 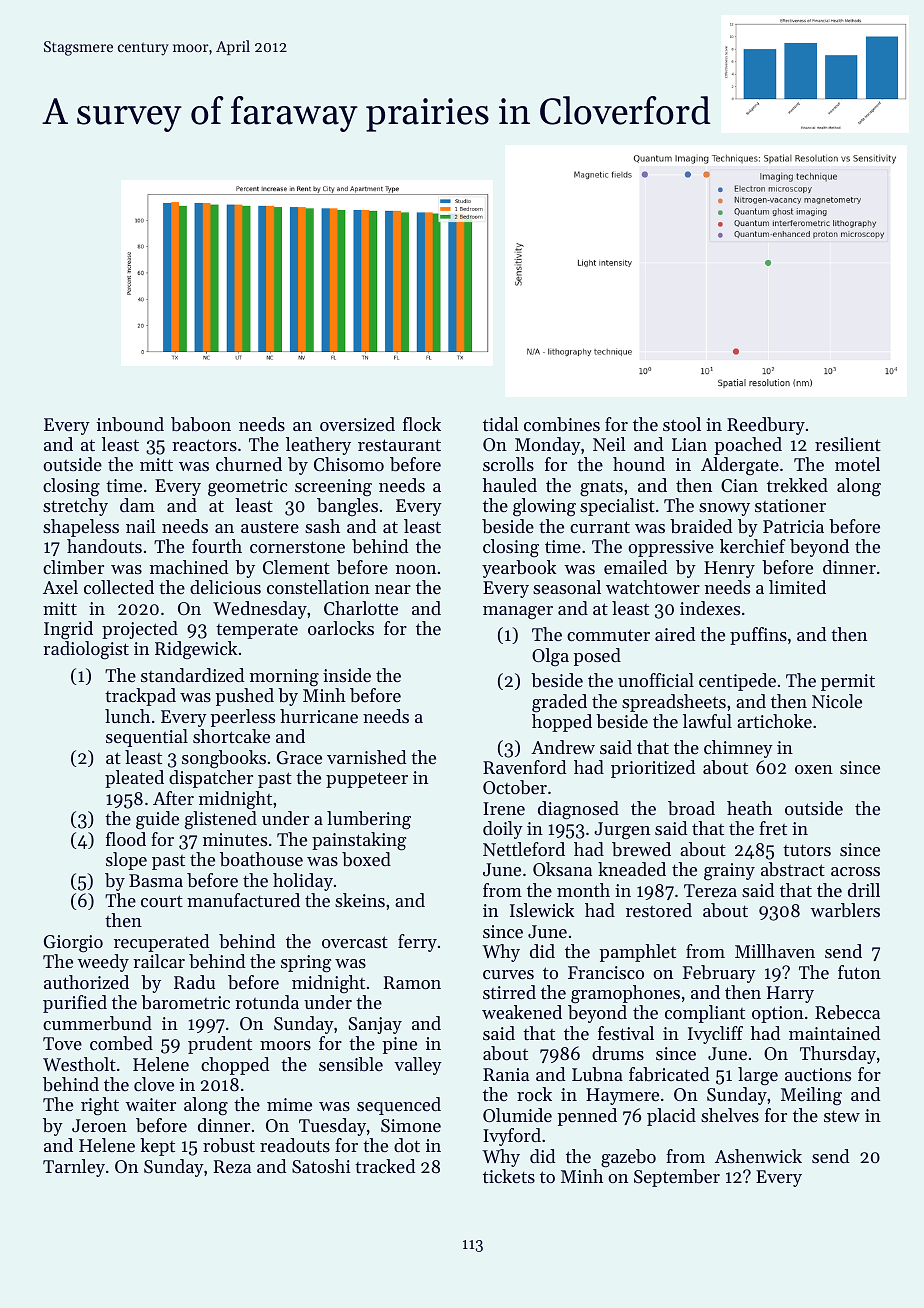 What do you see at coordinates (137, 505) in the screenshot?
I see `dam` at bounding box center [137, 505].
